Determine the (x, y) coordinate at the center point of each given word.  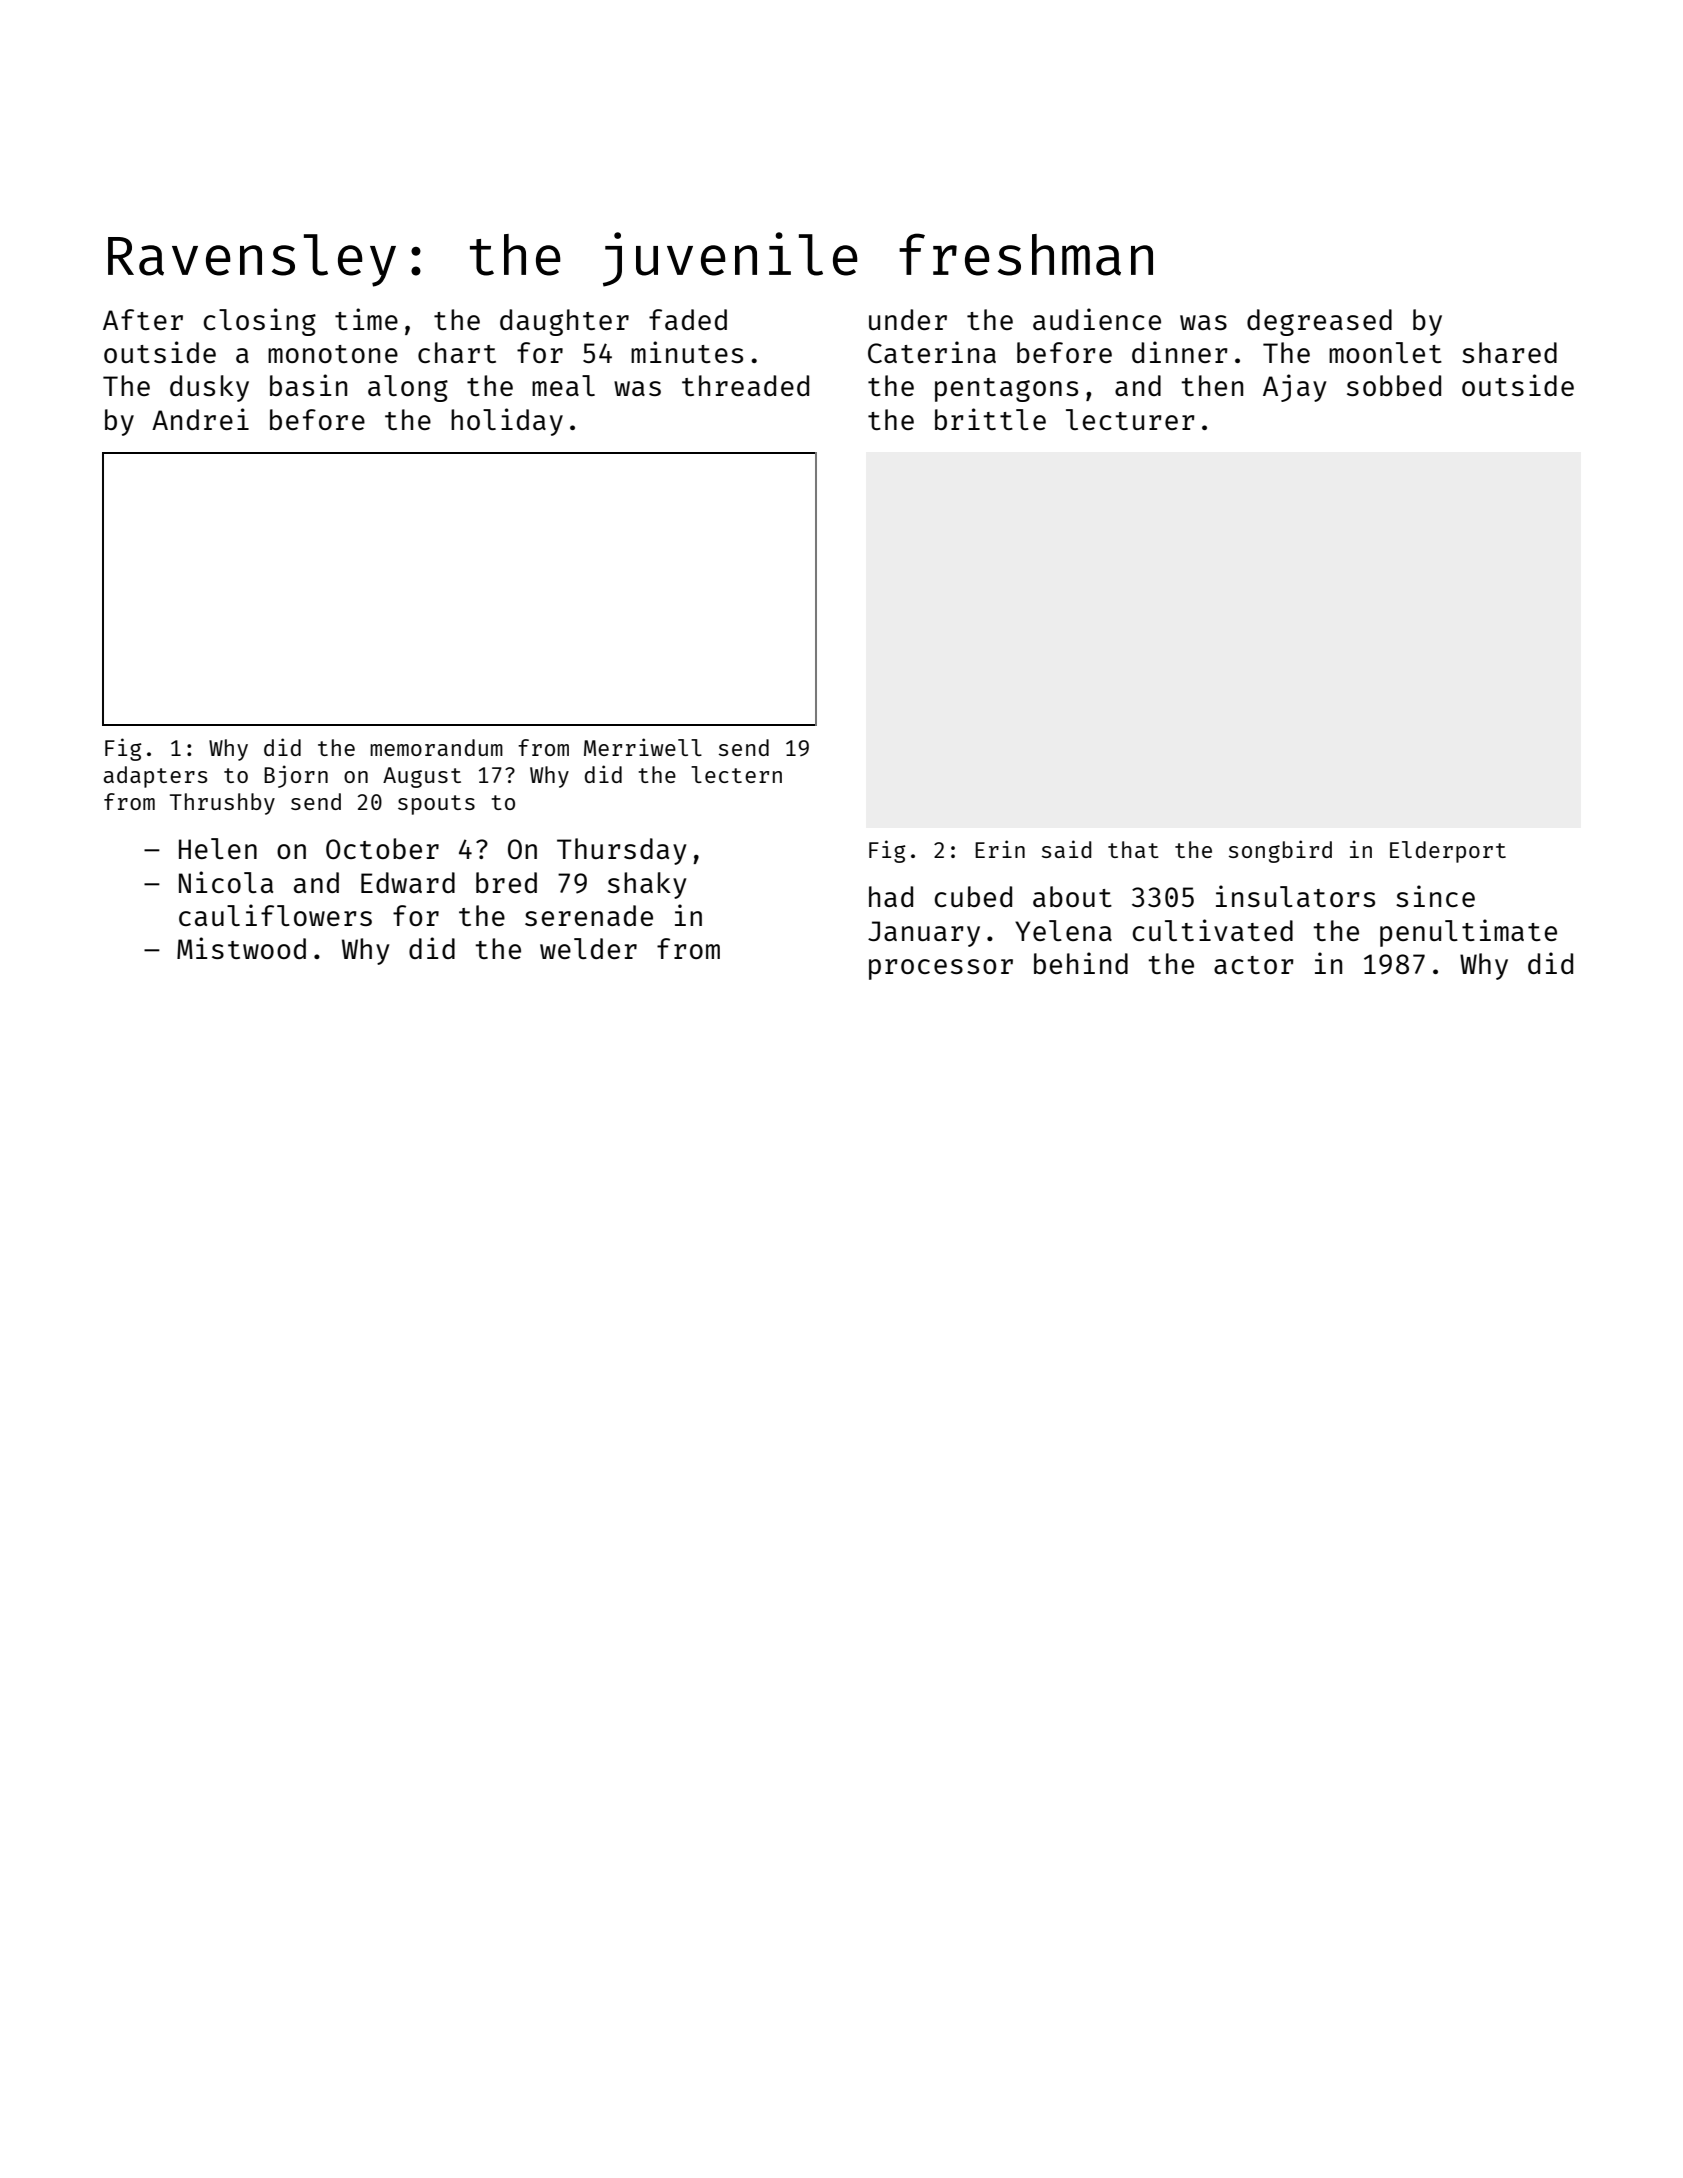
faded (688, 319)
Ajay (1295, 388)
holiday (507, 422)
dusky (209, 388)
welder (588, 948)
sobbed (1394, 385)
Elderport (1448, 852)
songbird (1280, 851)
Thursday (622, 851)
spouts (436, 805)
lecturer (1130, 419)
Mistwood (241, 948)
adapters (155, 777)
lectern (736, 774)
